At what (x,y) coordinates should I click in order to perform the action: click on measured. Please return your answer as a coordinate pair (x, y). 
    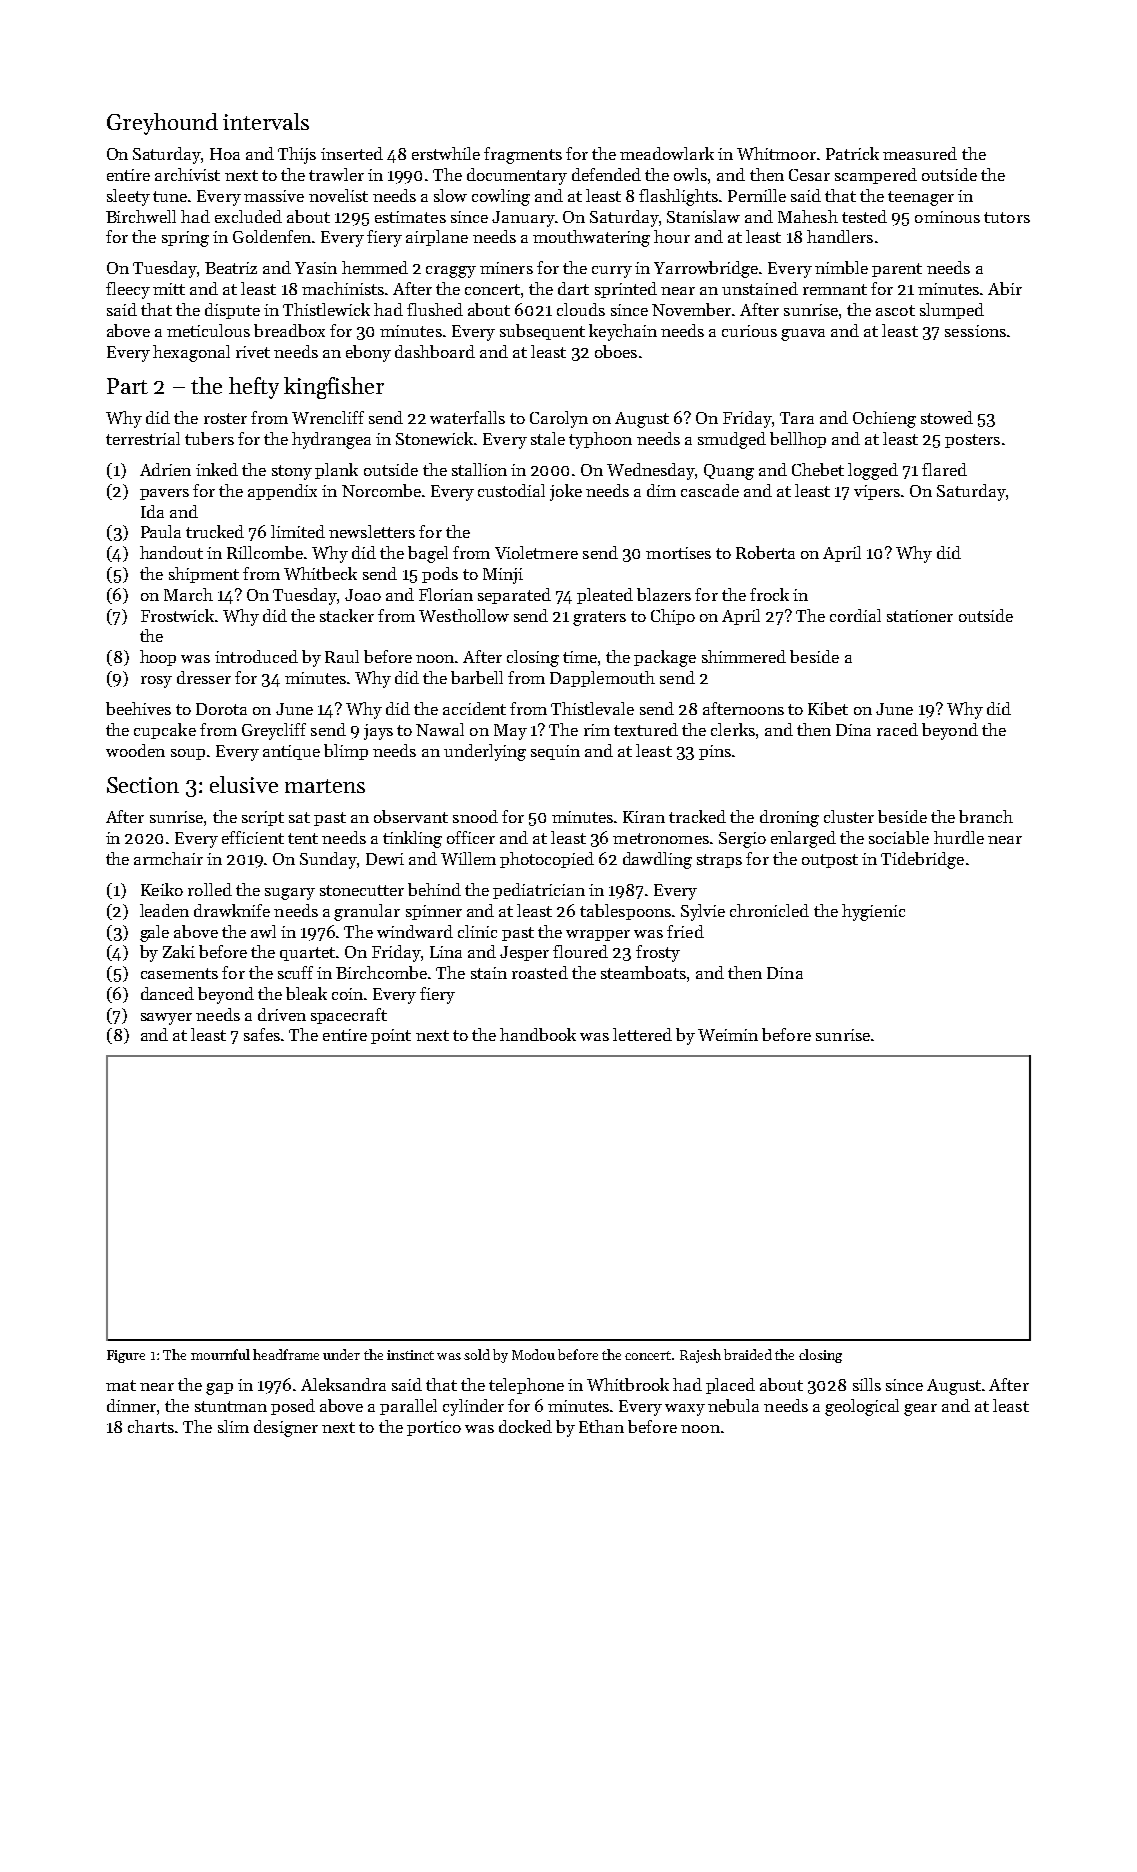
    Looking at the image, I should click on (920, 153).
